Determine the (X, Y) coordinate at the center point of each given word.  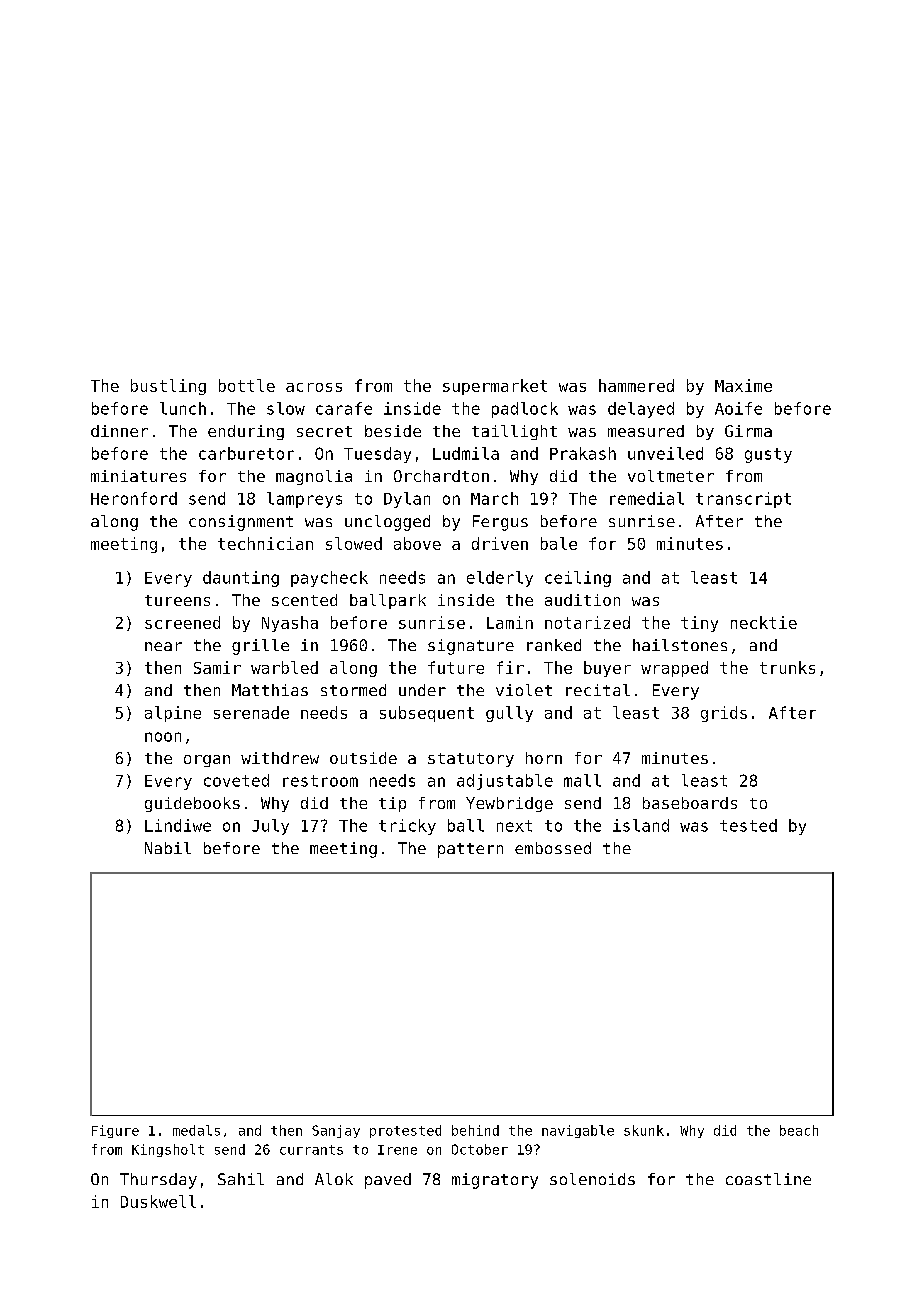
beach (799, 1130)
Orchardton (441, 476)
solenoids (592, 1179)
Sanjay (336, 1131)
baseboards (690, 803)
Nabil (168, 848)
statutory (471, 760)
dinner (119, 431)
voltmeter (671, 476)
